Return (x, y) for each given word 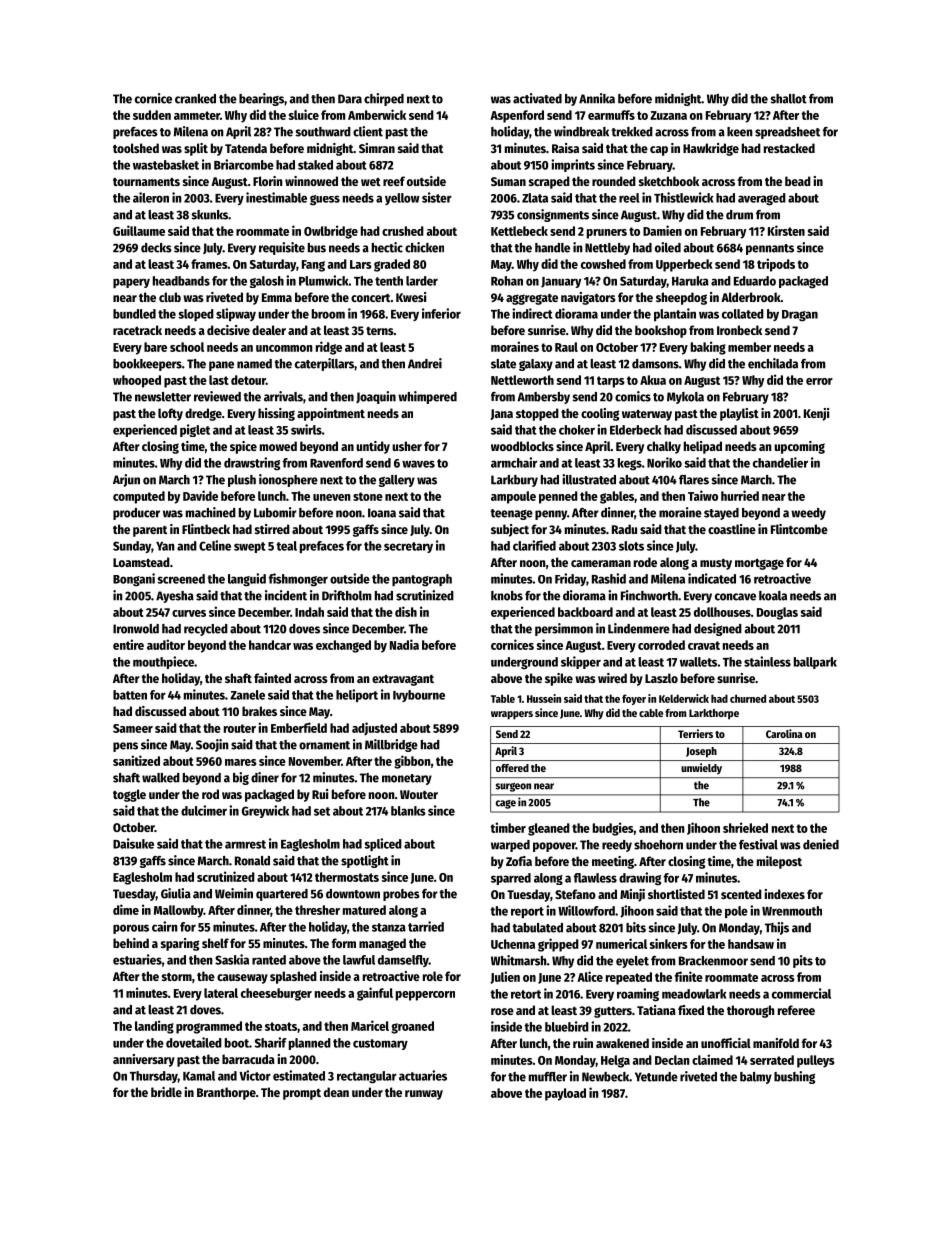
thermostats (347, 877)
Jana (502, 414)
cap (659, 151)
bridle (166, 1092)
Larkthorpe (714, 714)
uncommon (284, 348)
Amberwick (377, 114)
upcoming (799, 447)
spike (559, 679)
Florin (268, 181)
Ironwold (136, 629)
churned (748, 698)
